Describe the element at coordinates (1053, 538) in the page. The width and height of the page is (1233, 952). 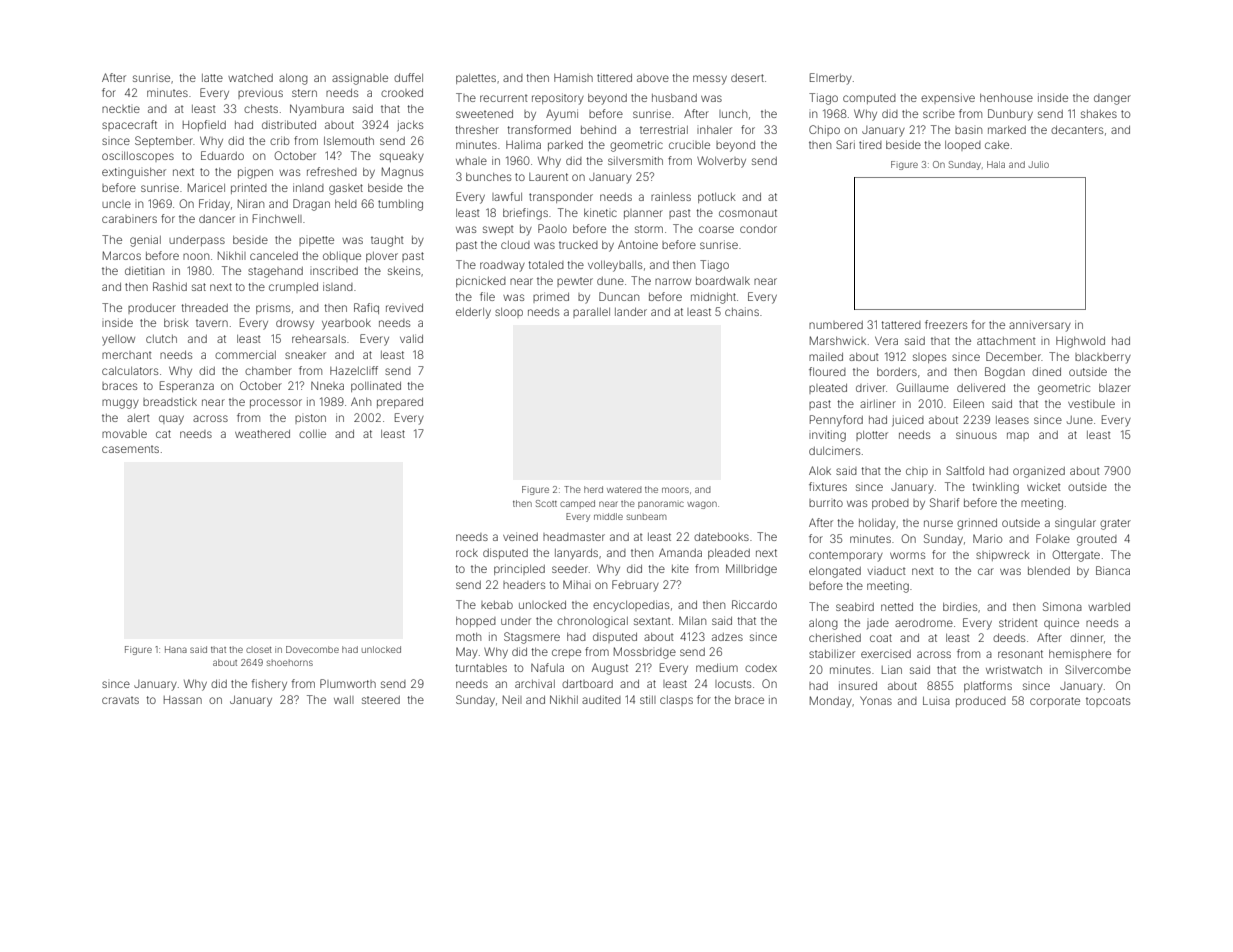
I see `Folake` at that location.
